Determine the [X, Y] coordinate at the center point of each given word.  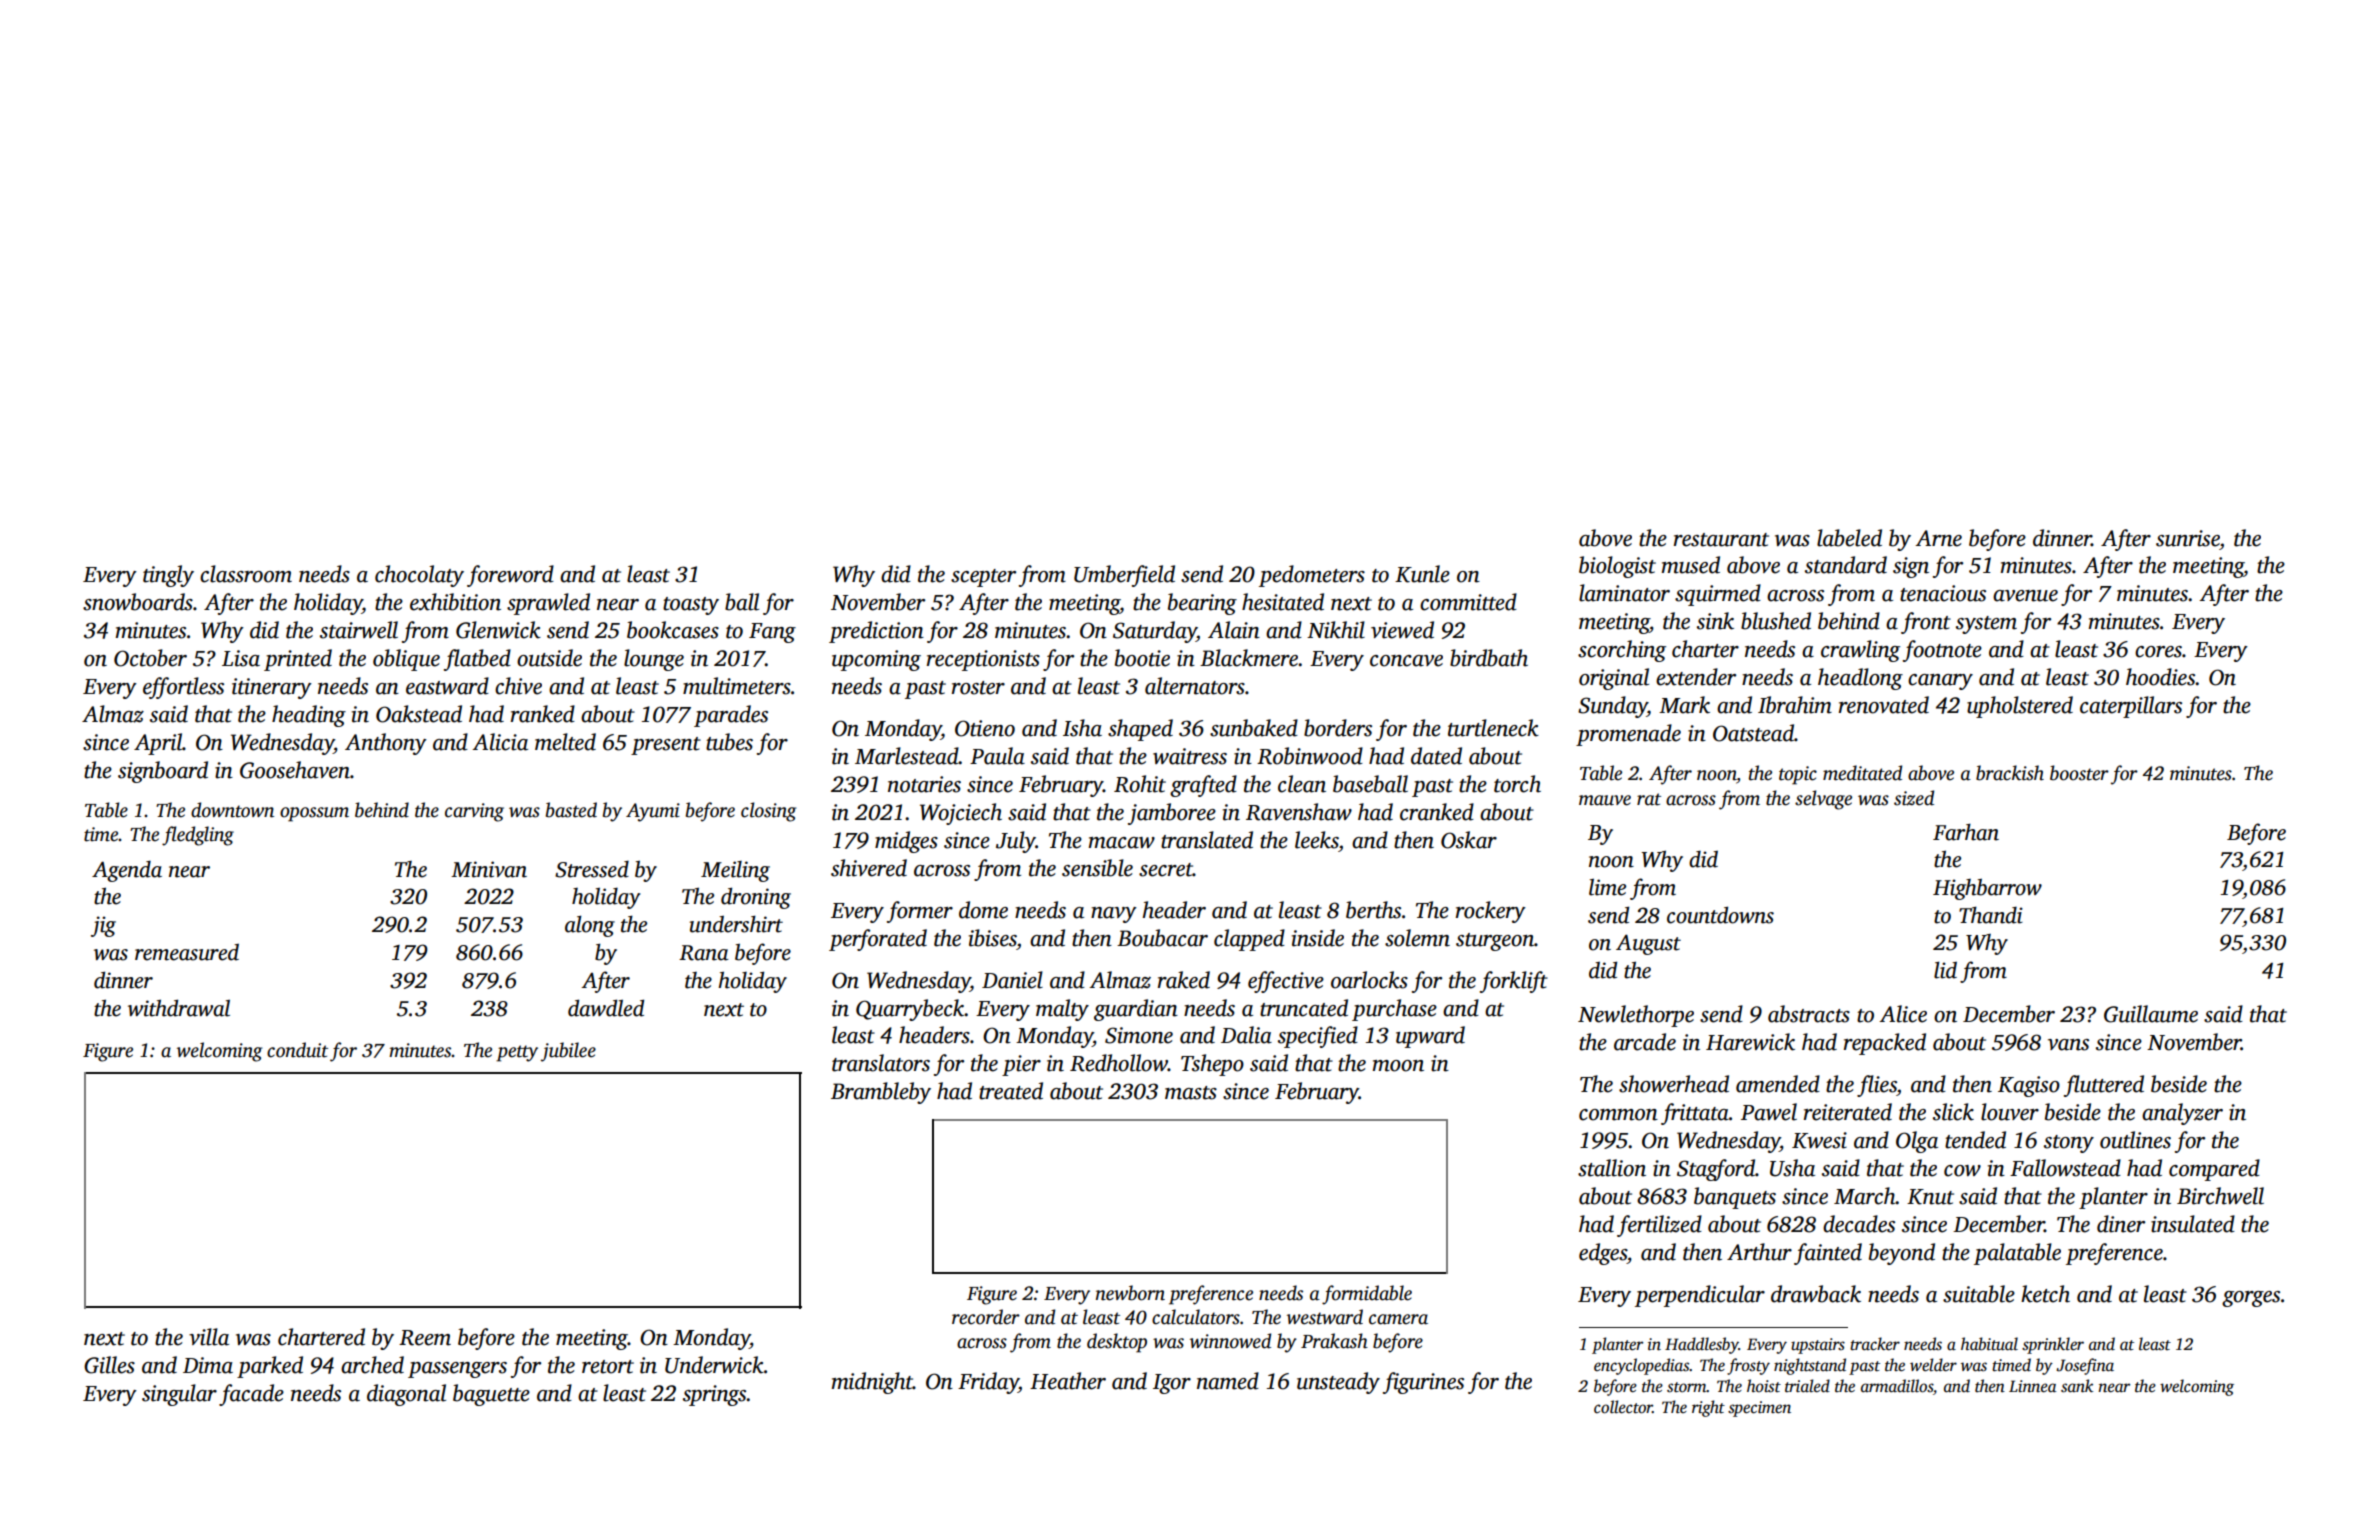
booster [2079, 773]
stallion [1612, 1168]
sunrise [2188, 538]
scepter [983, 578]
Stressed [592, 869]
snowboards [138, 602]
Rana [704, 953]
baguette [491, 1395]
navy [1114, 915]
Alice [1903, 1014]
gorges [2251, 1299]
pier [1021, 1065]
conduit [297, 1050]
